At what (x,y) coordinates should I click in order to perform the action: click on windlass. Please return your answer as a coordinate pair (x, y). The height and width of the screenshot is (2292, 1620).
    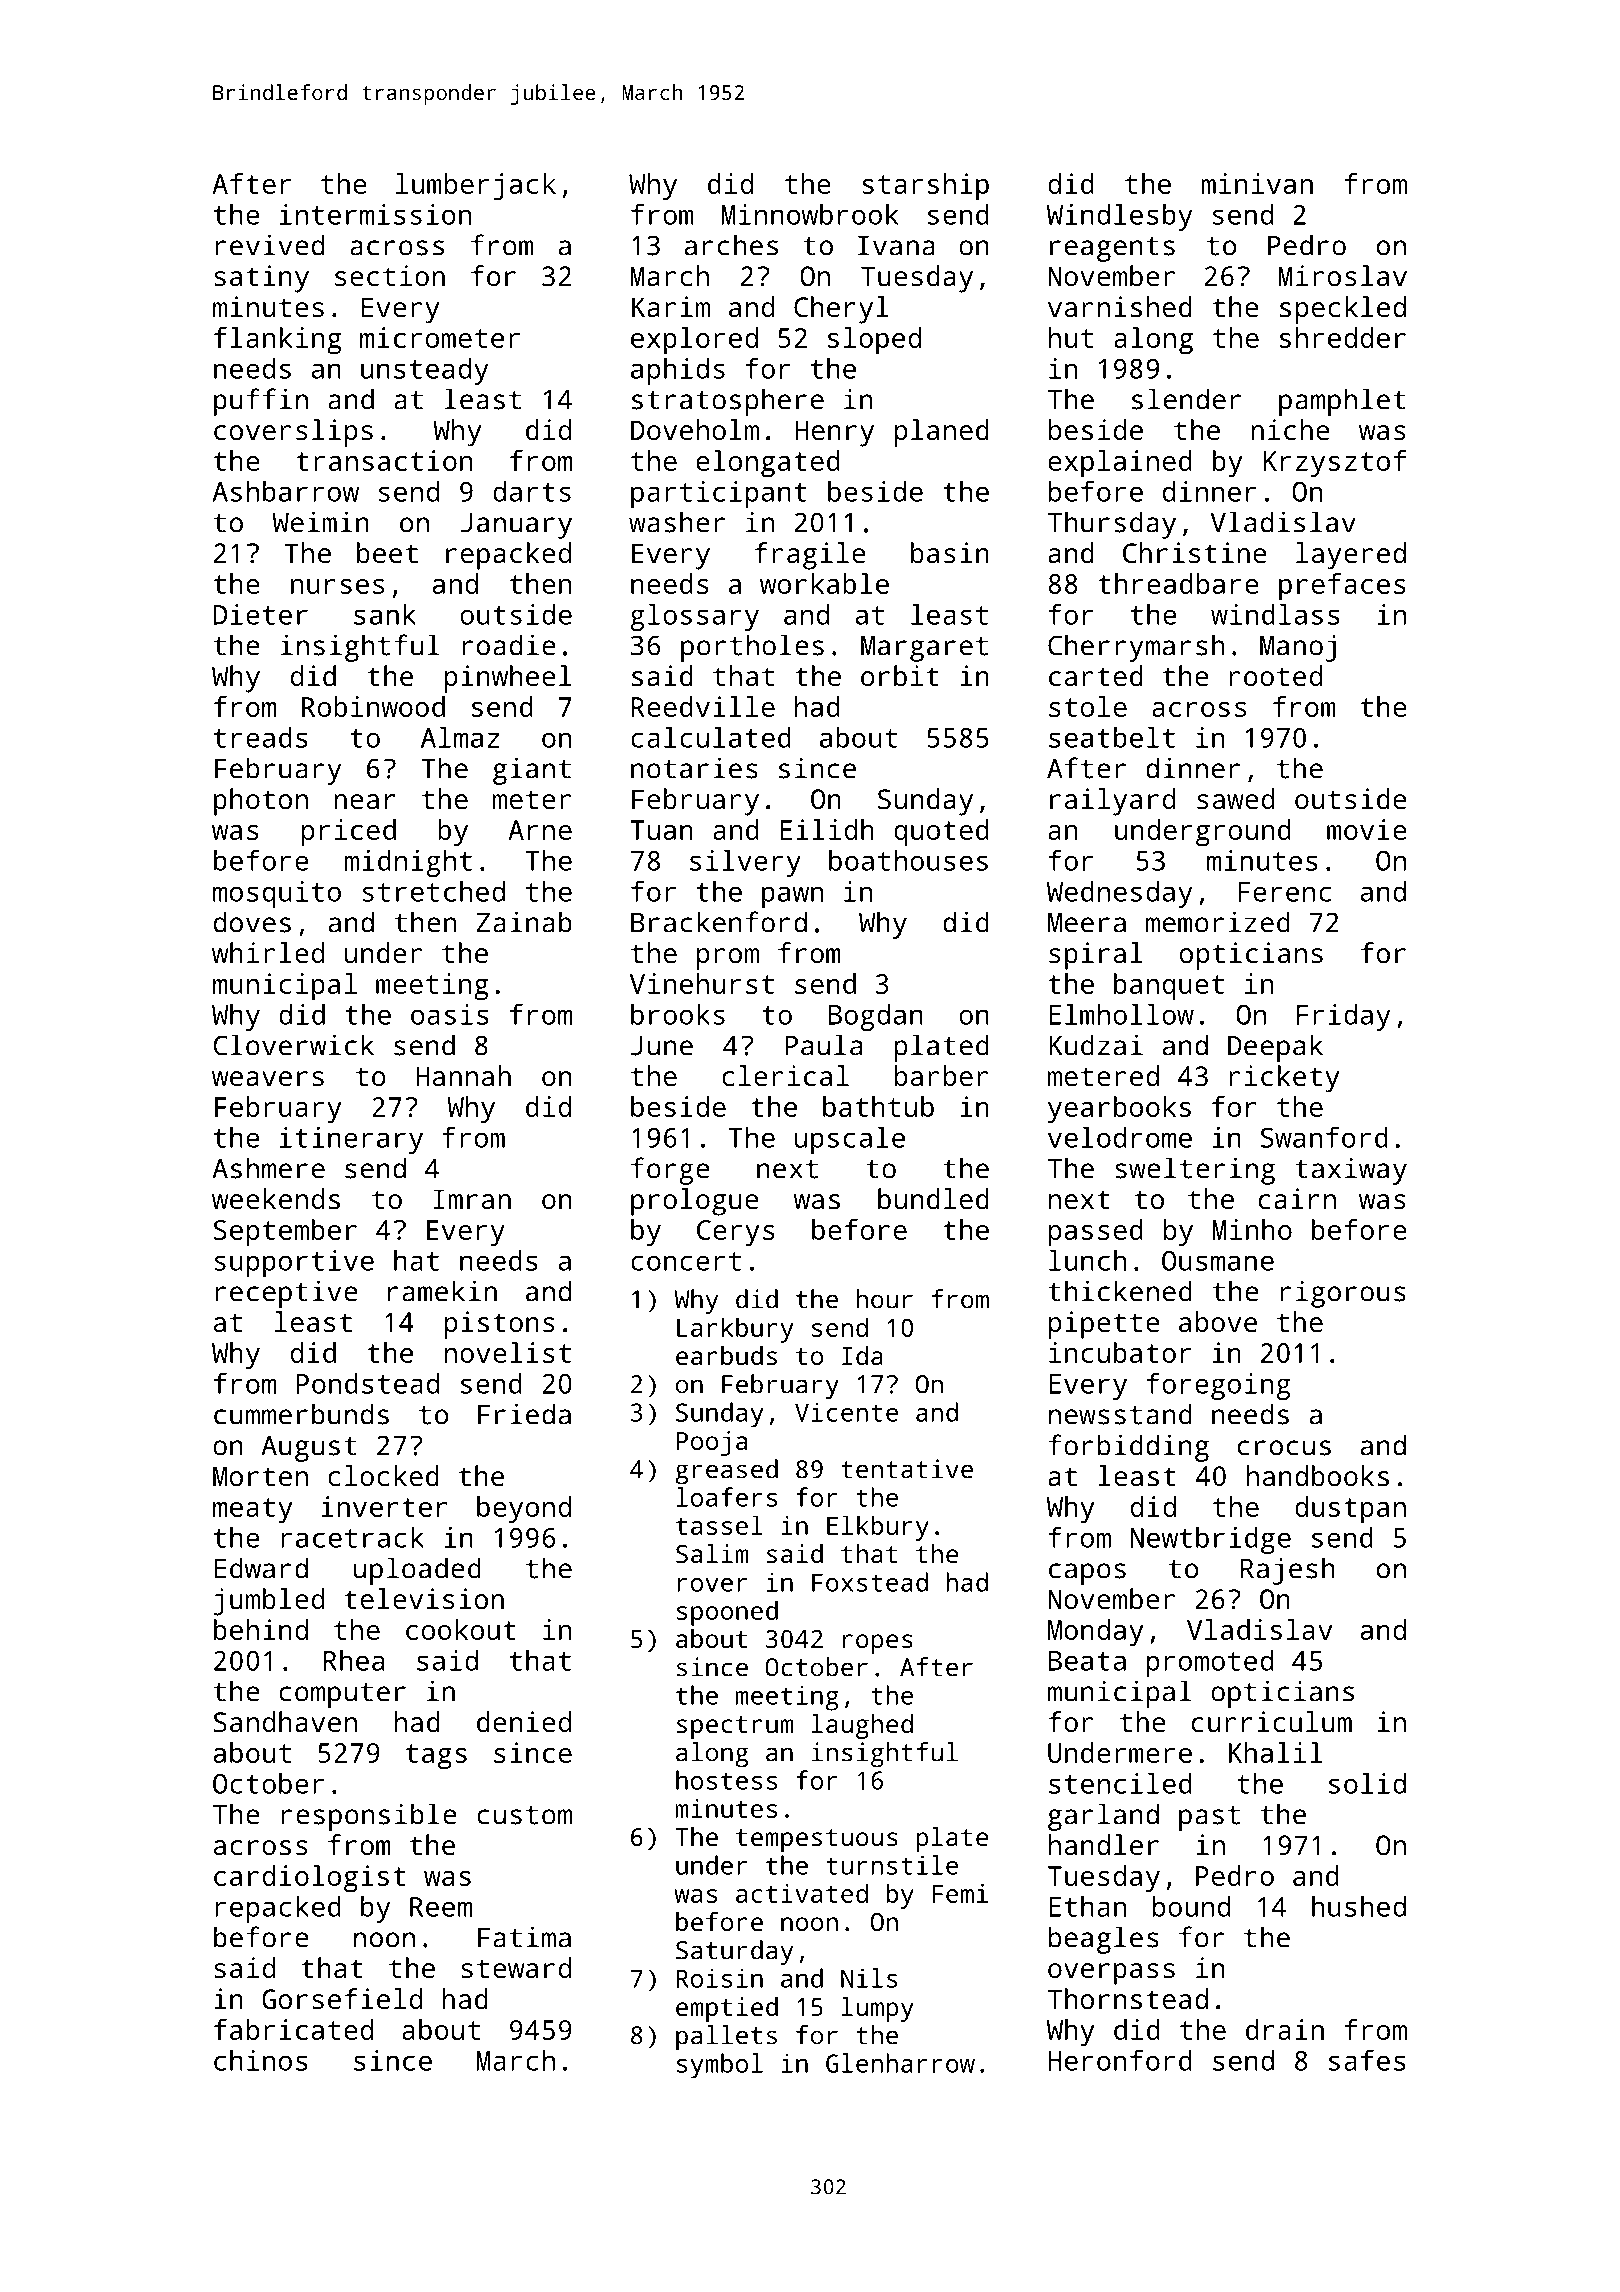
    Looking at the image, I should click on (1275, 614).
